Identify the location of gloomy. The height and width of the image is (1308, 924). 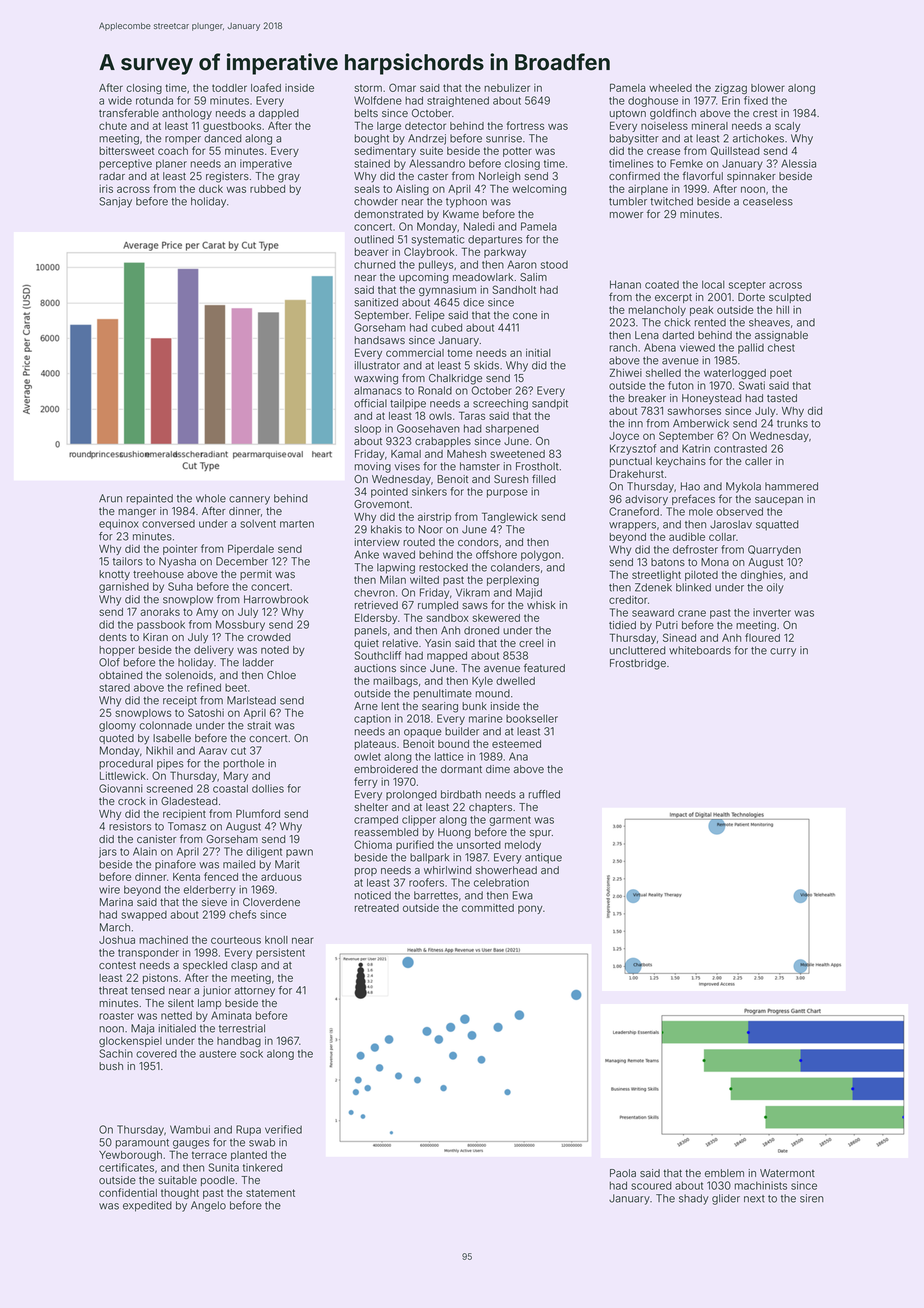
(117, 726).
